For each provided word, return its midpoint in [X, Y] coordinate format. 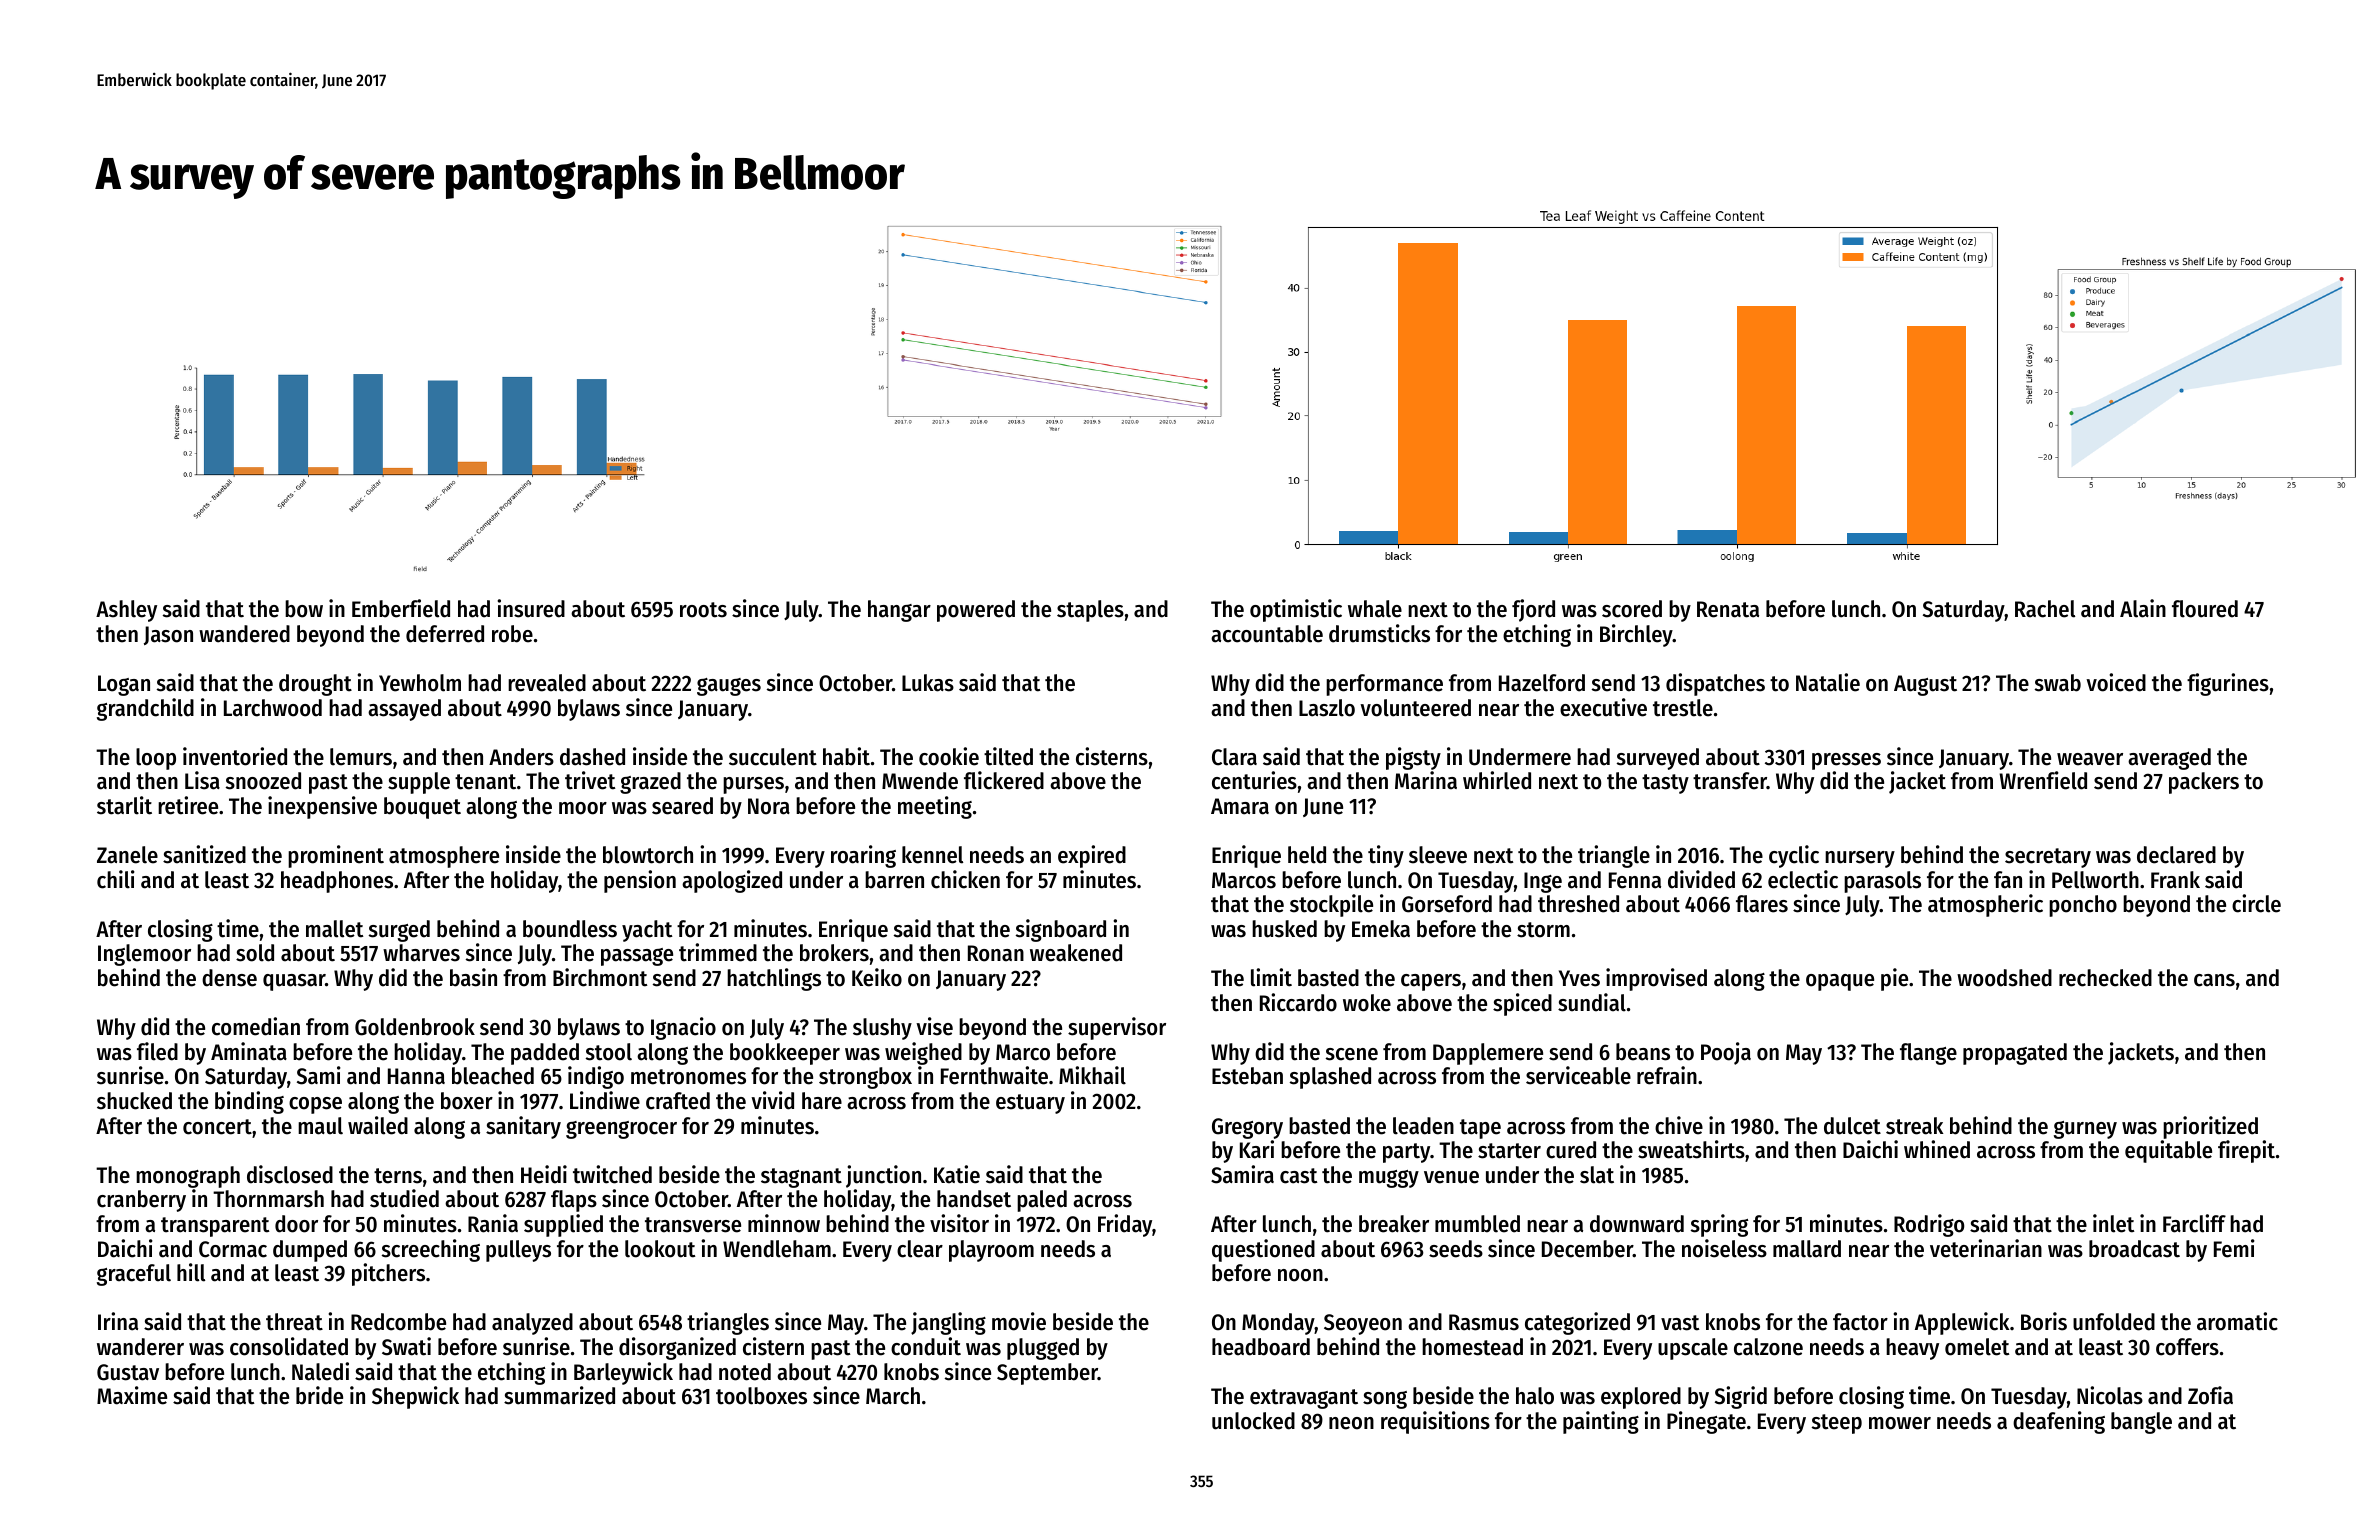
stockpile [1331, 905]
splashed [1330, 1078]
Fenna [1635, 880]
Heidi [544, 1174]
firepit [2246, 1151]
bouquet [422, 808]
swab [2058, 683]
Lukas [928, 683]
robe [512, 634]
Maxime [132, 1395]
